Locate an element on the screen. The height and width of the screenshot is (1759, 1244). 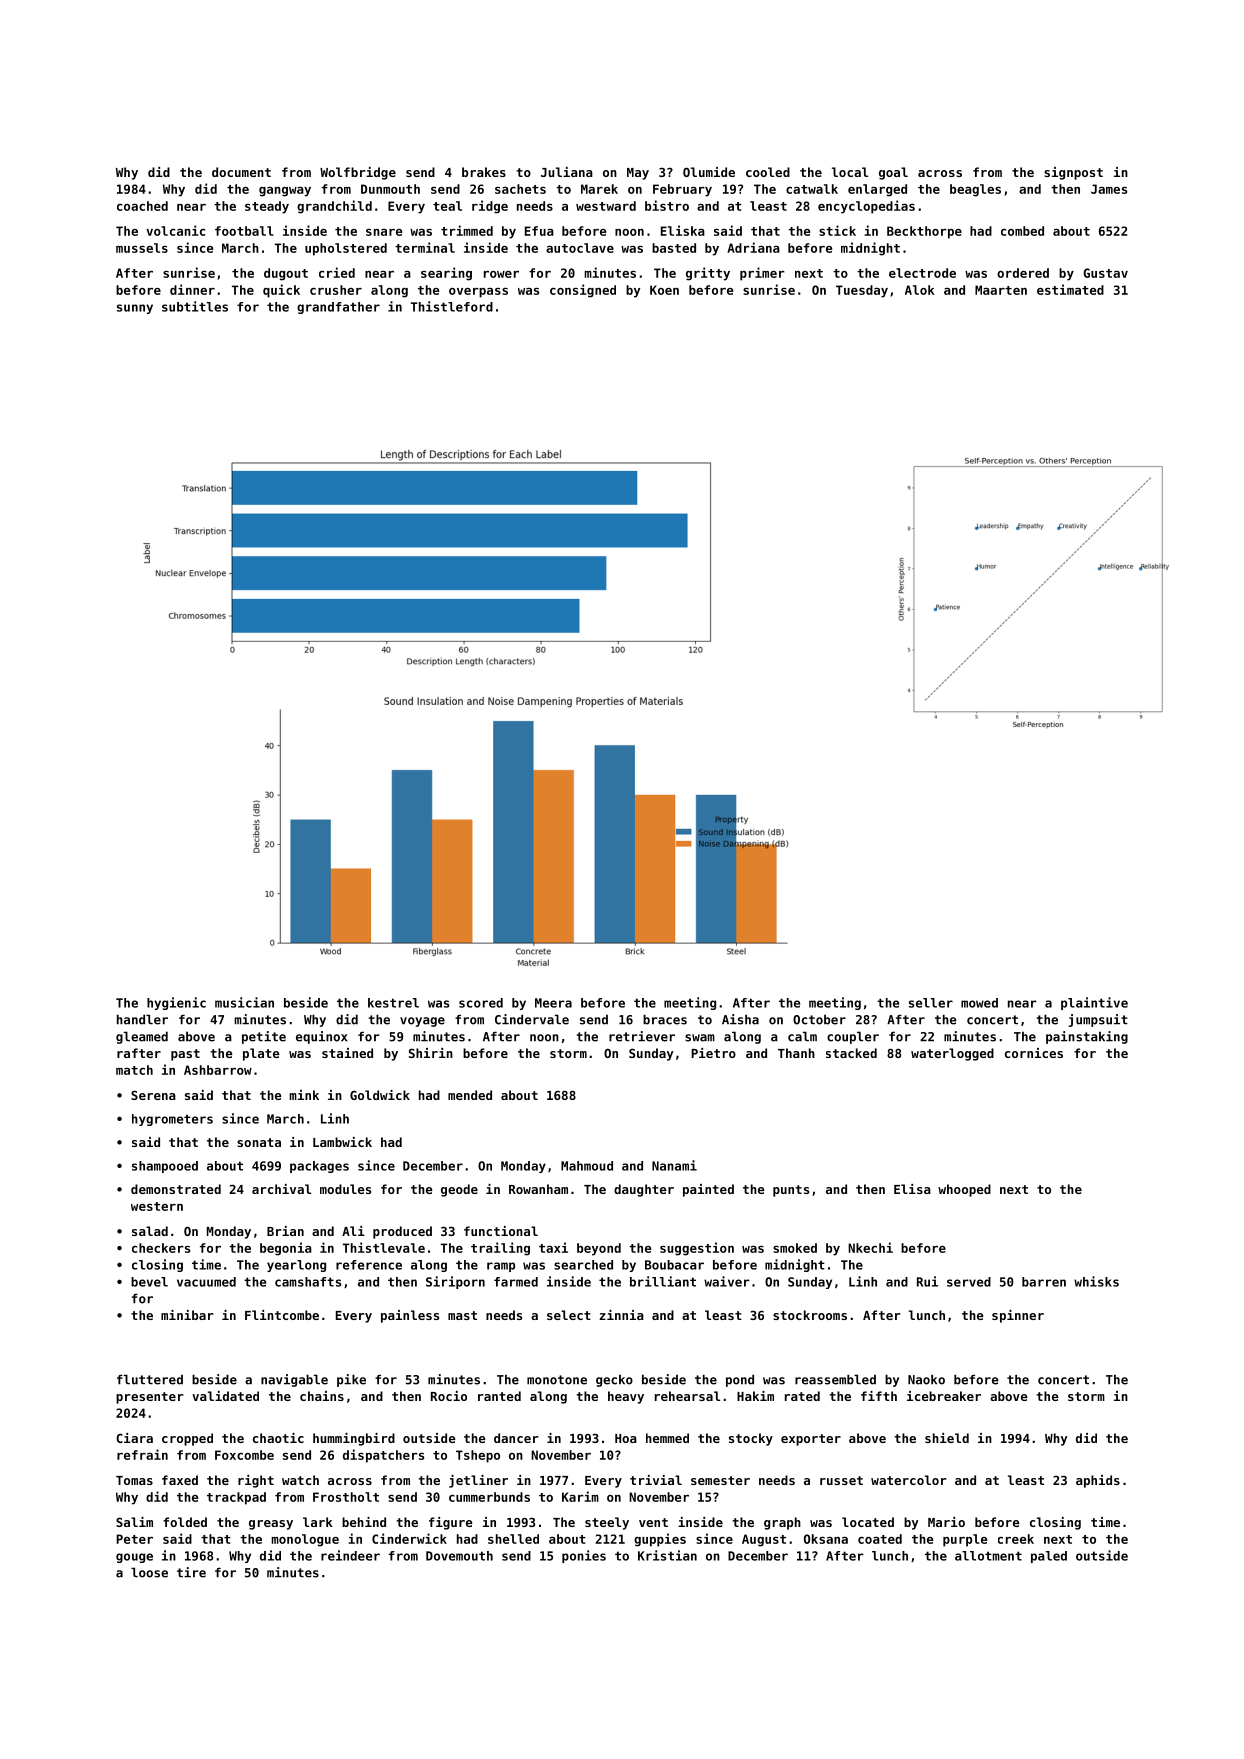
Dovemouth is located at coordinates (459, 1556).
